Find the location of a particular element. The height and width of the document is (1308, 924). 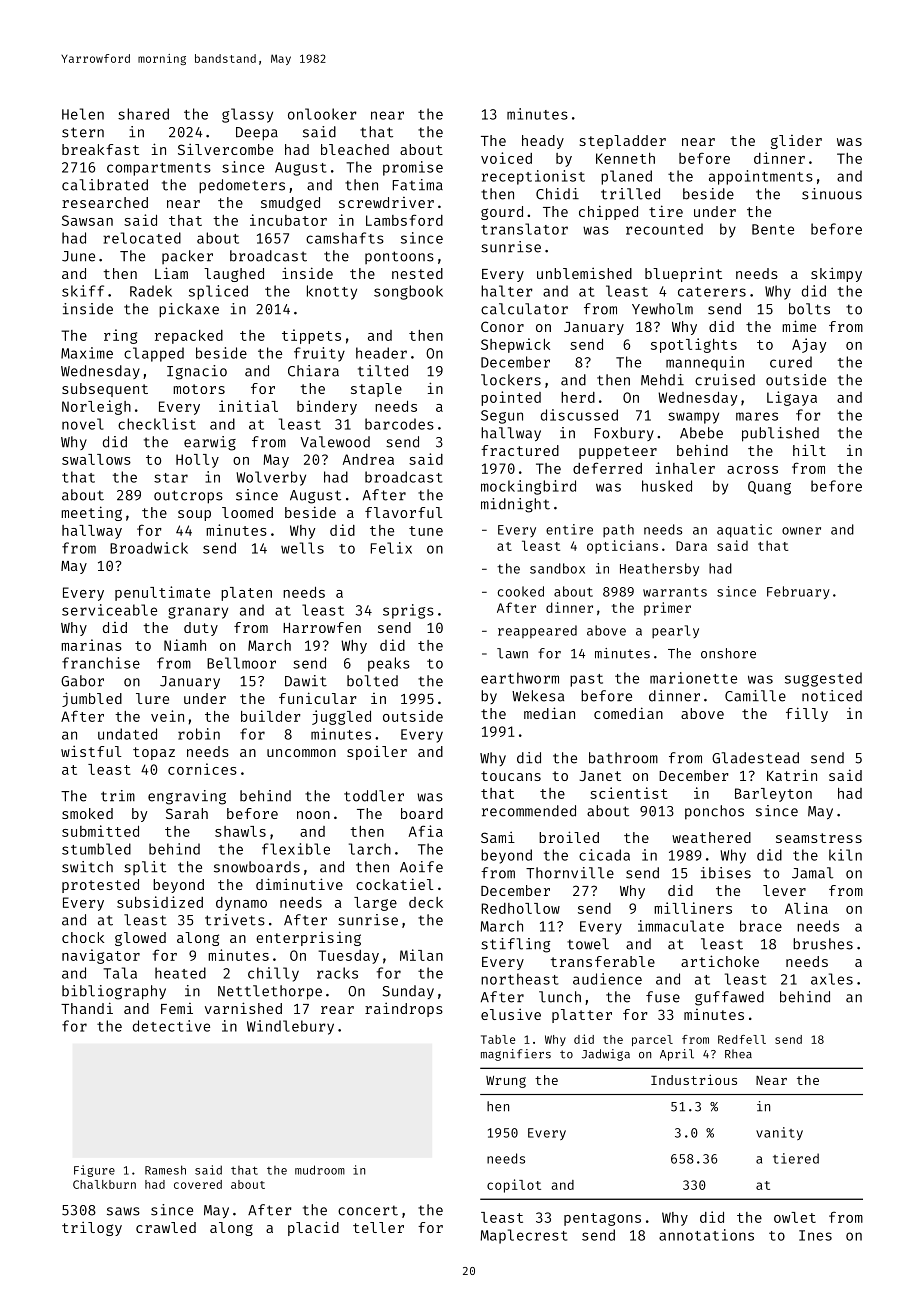

Bellmoor is located at coordinates (241, 663).
